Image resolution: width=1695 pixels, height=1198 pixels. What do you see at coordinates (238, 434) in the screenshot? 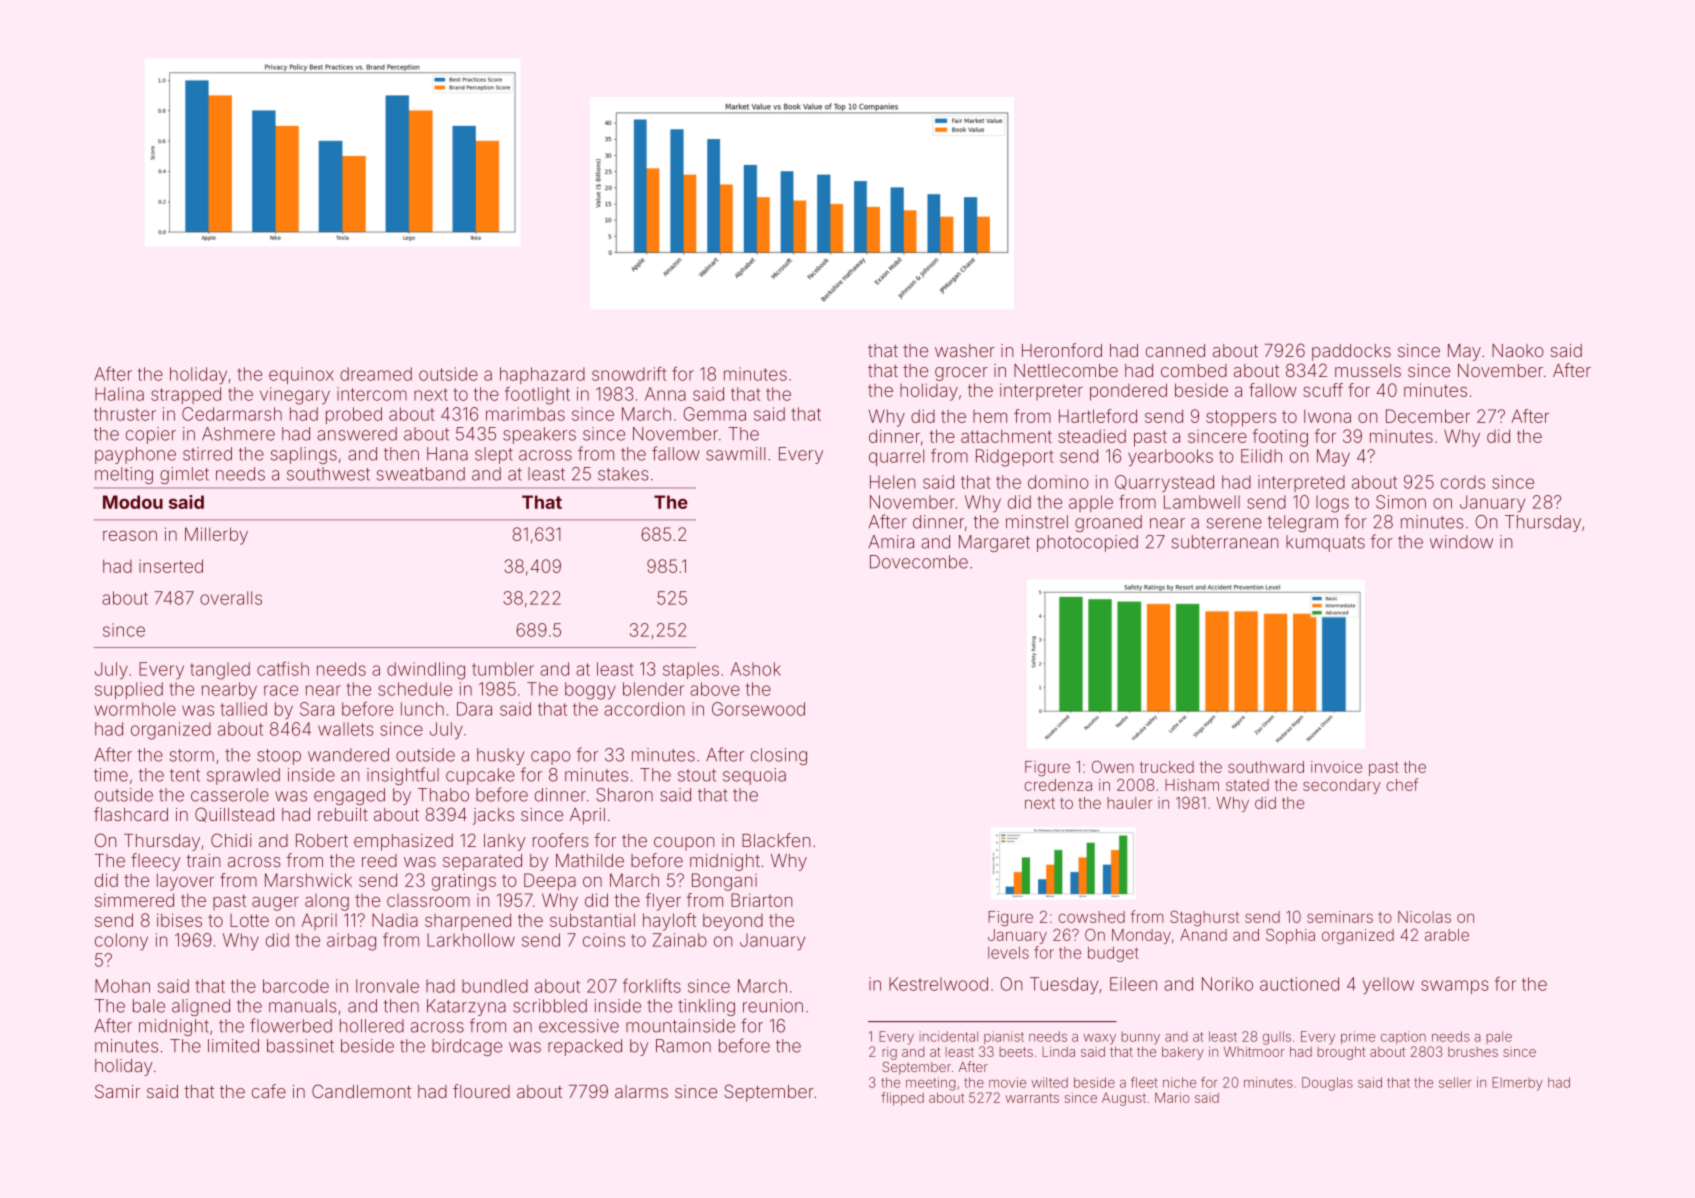
I see `Ashmere` at bounding box center [238, 434].
